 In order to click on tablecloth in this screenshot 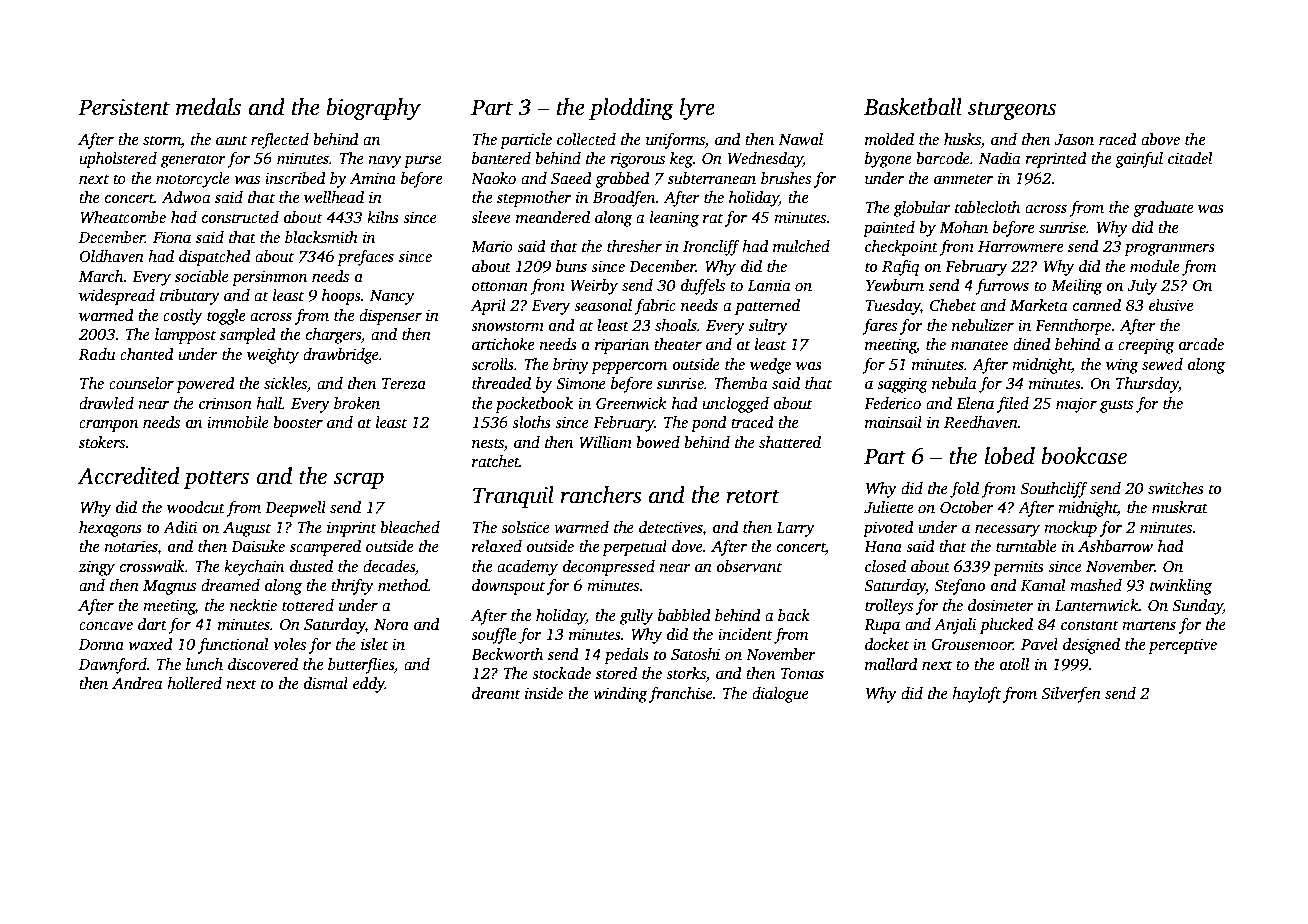, I will do `click(987, 207)`.
